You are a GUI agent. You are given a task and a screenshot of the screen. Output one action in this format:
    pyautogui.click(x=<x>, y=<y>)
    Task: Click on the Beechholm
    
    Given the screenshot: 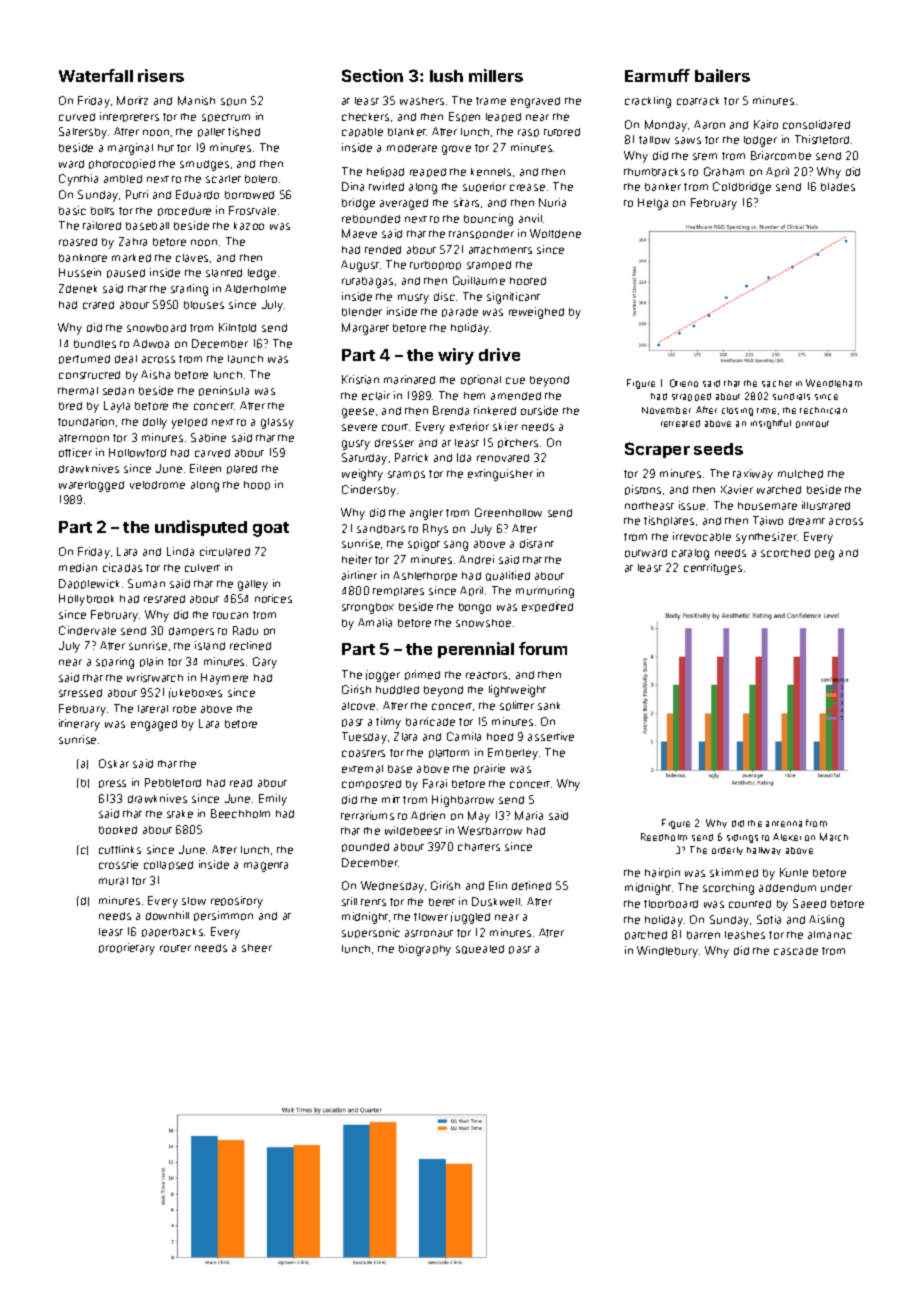 What is the action you would take?
    pyautogui.click(x=240, y=813)
